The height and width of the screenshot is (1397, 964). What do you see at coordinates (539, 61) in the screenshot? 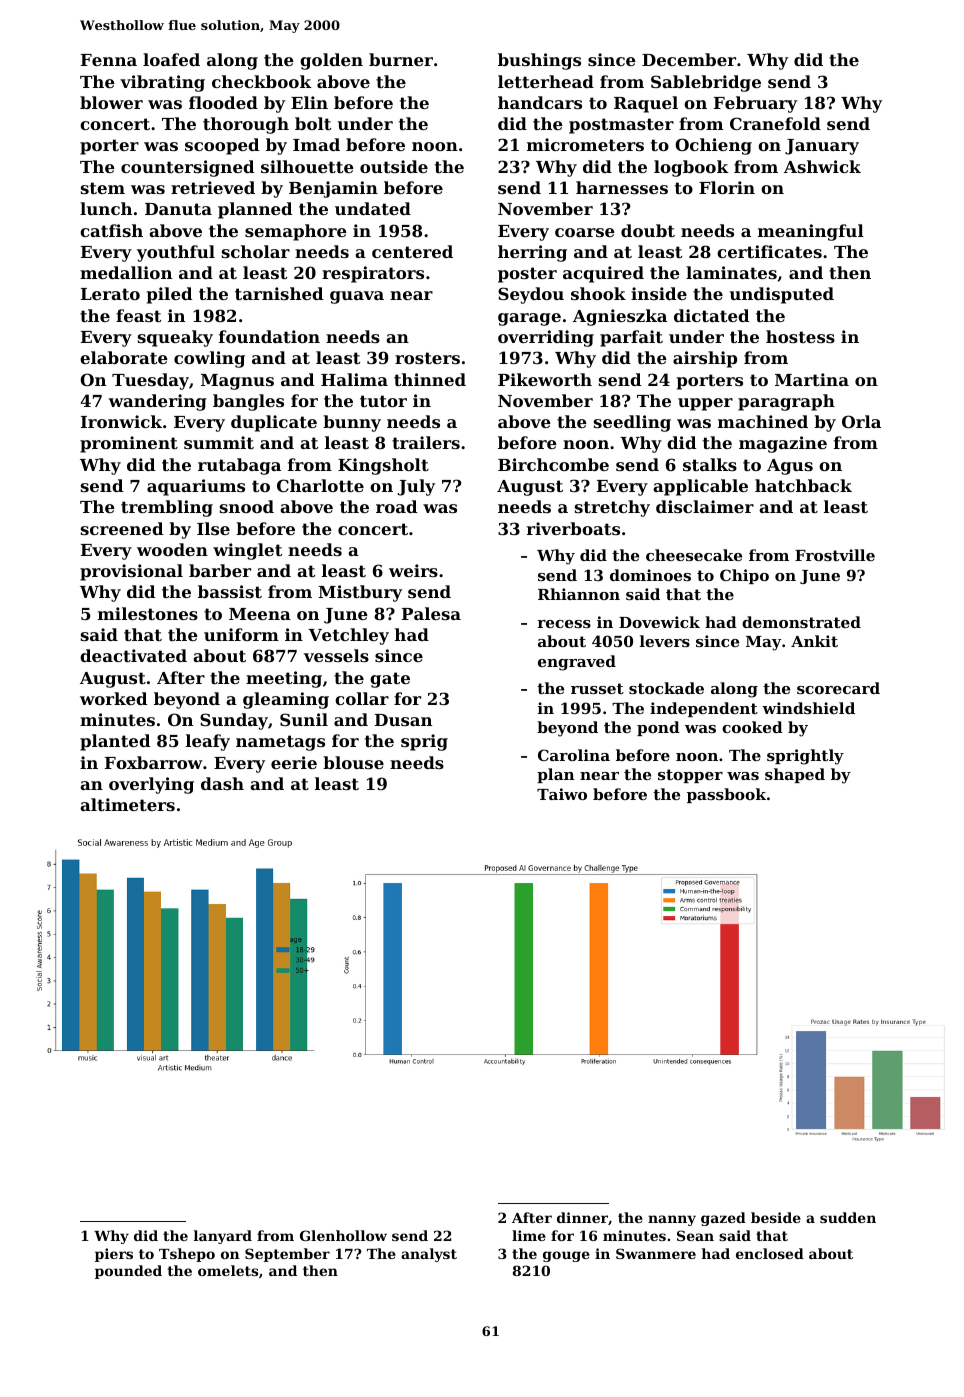
I see `bushings` at bounding box center [539, 61].
